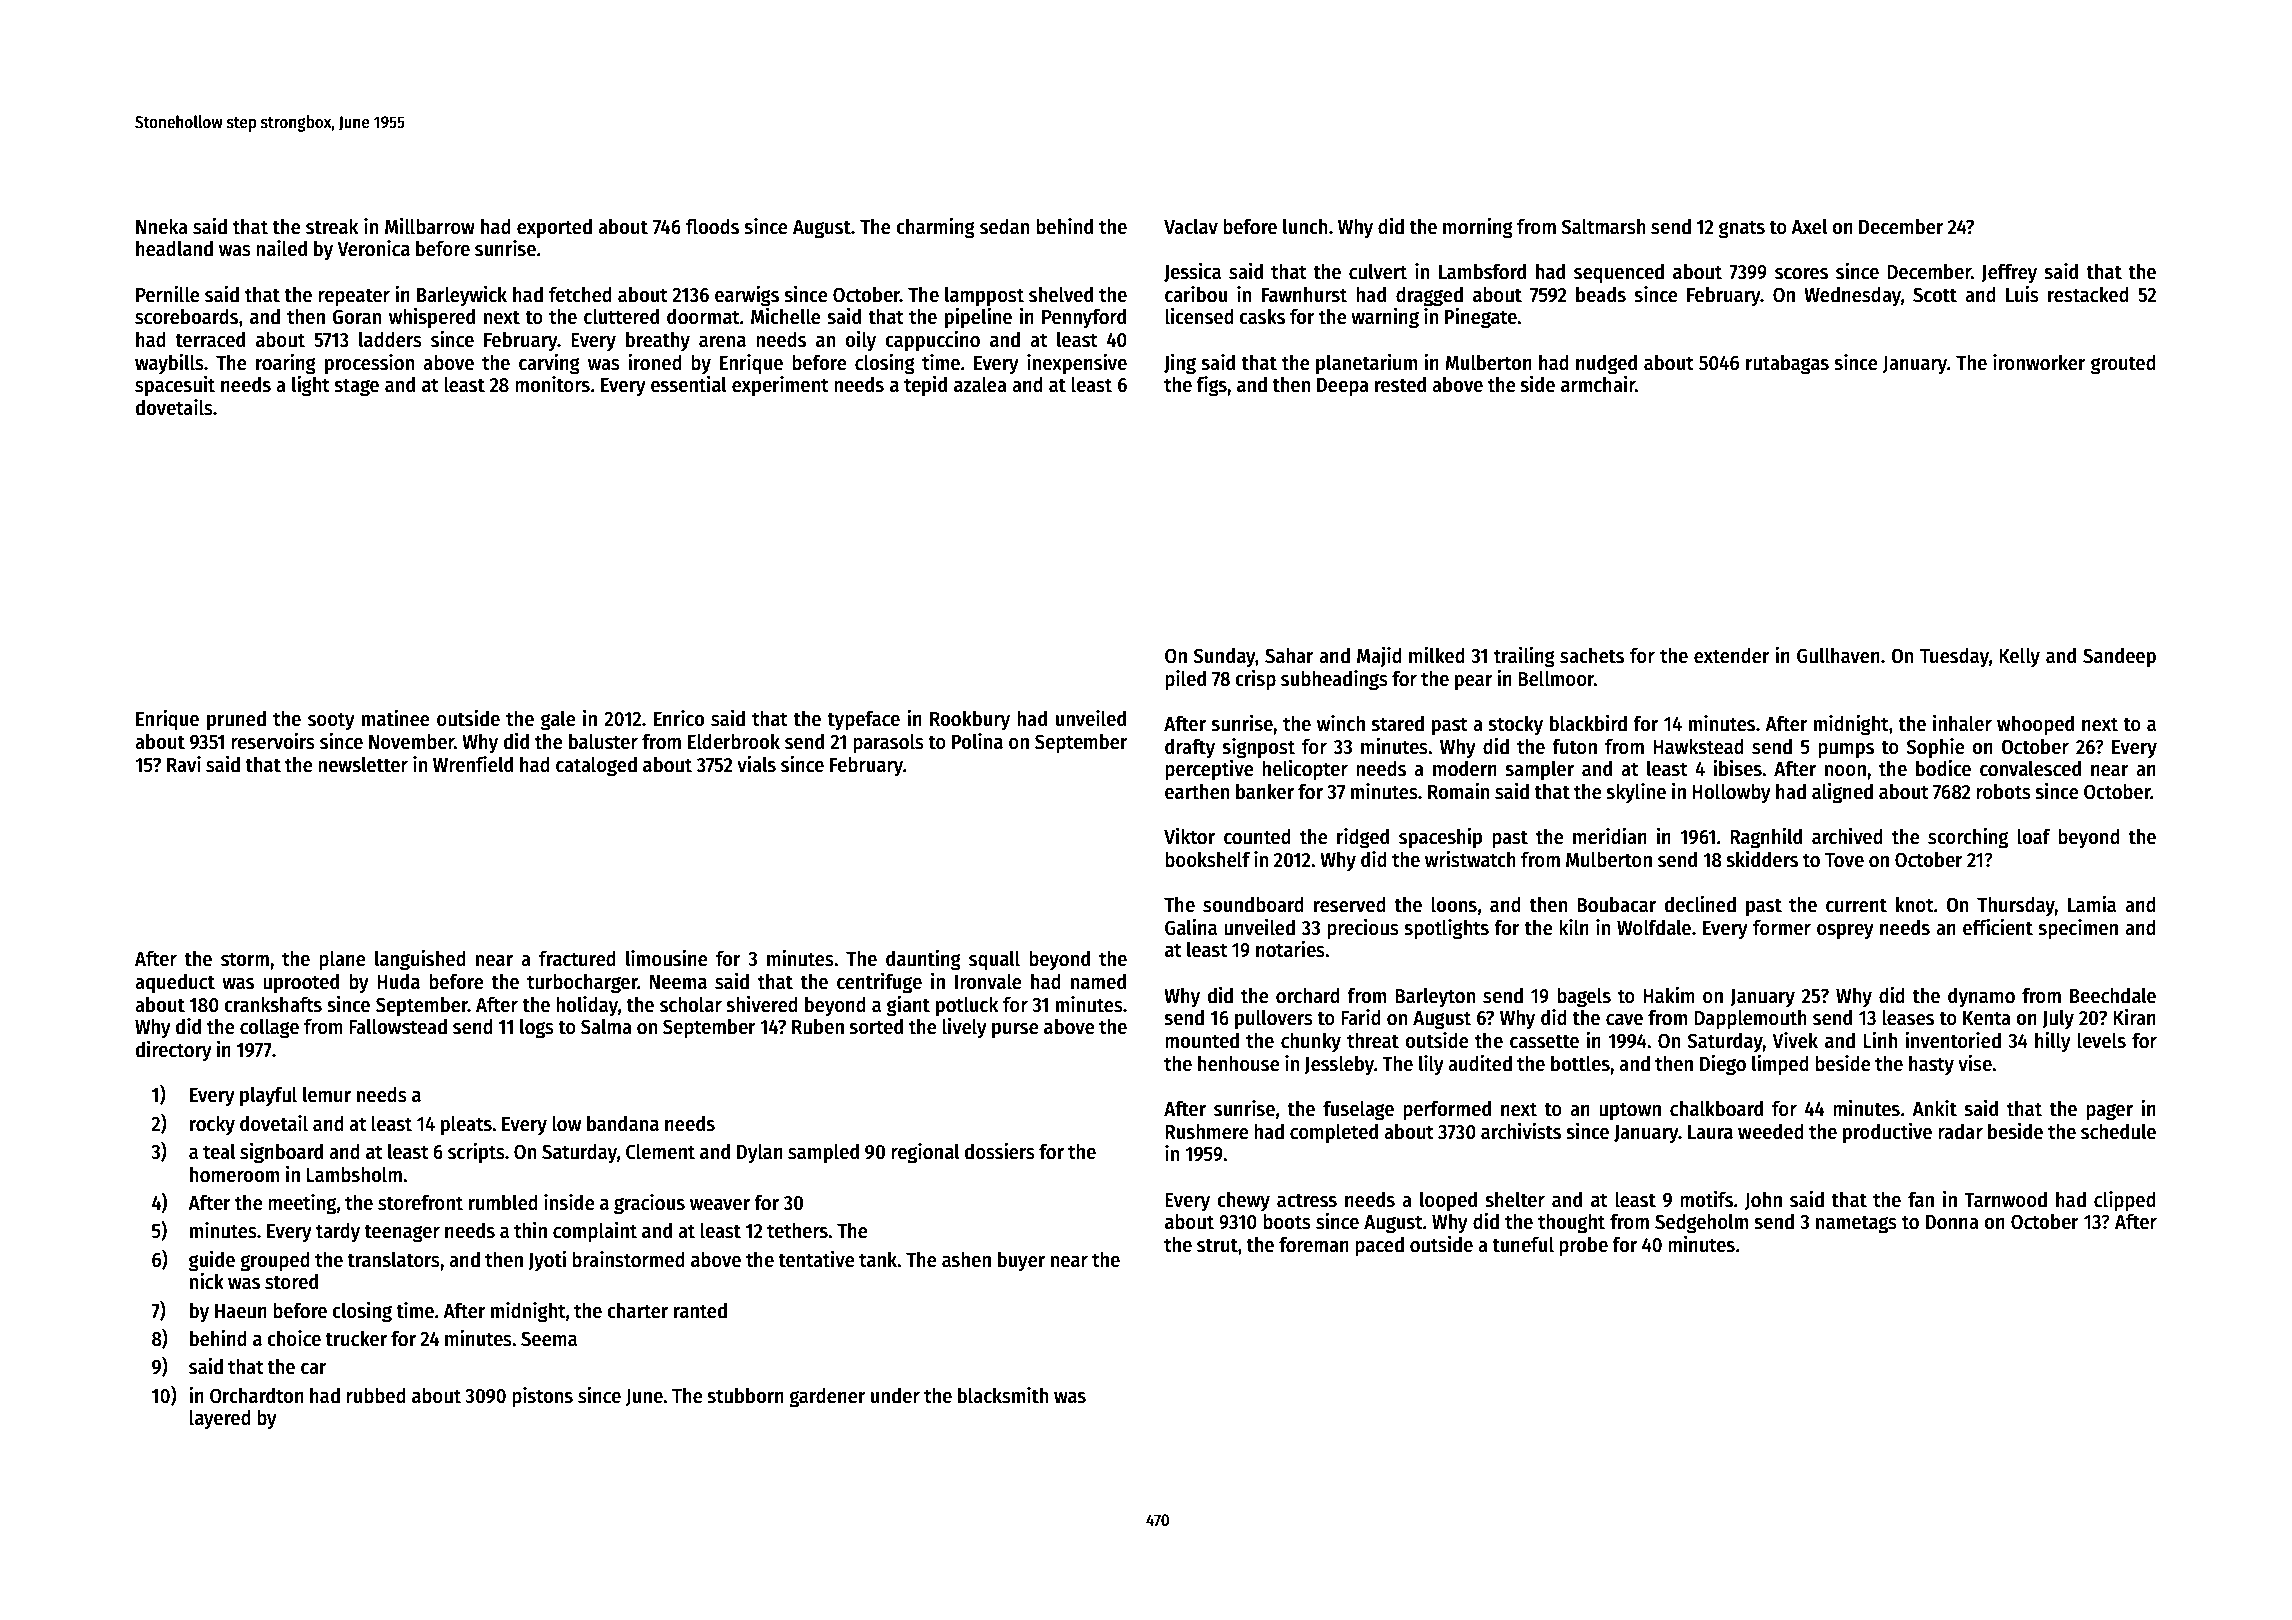 This screenshot has height=1620, width=2292. I want to click on Vaclav, so click(1191, 227).
